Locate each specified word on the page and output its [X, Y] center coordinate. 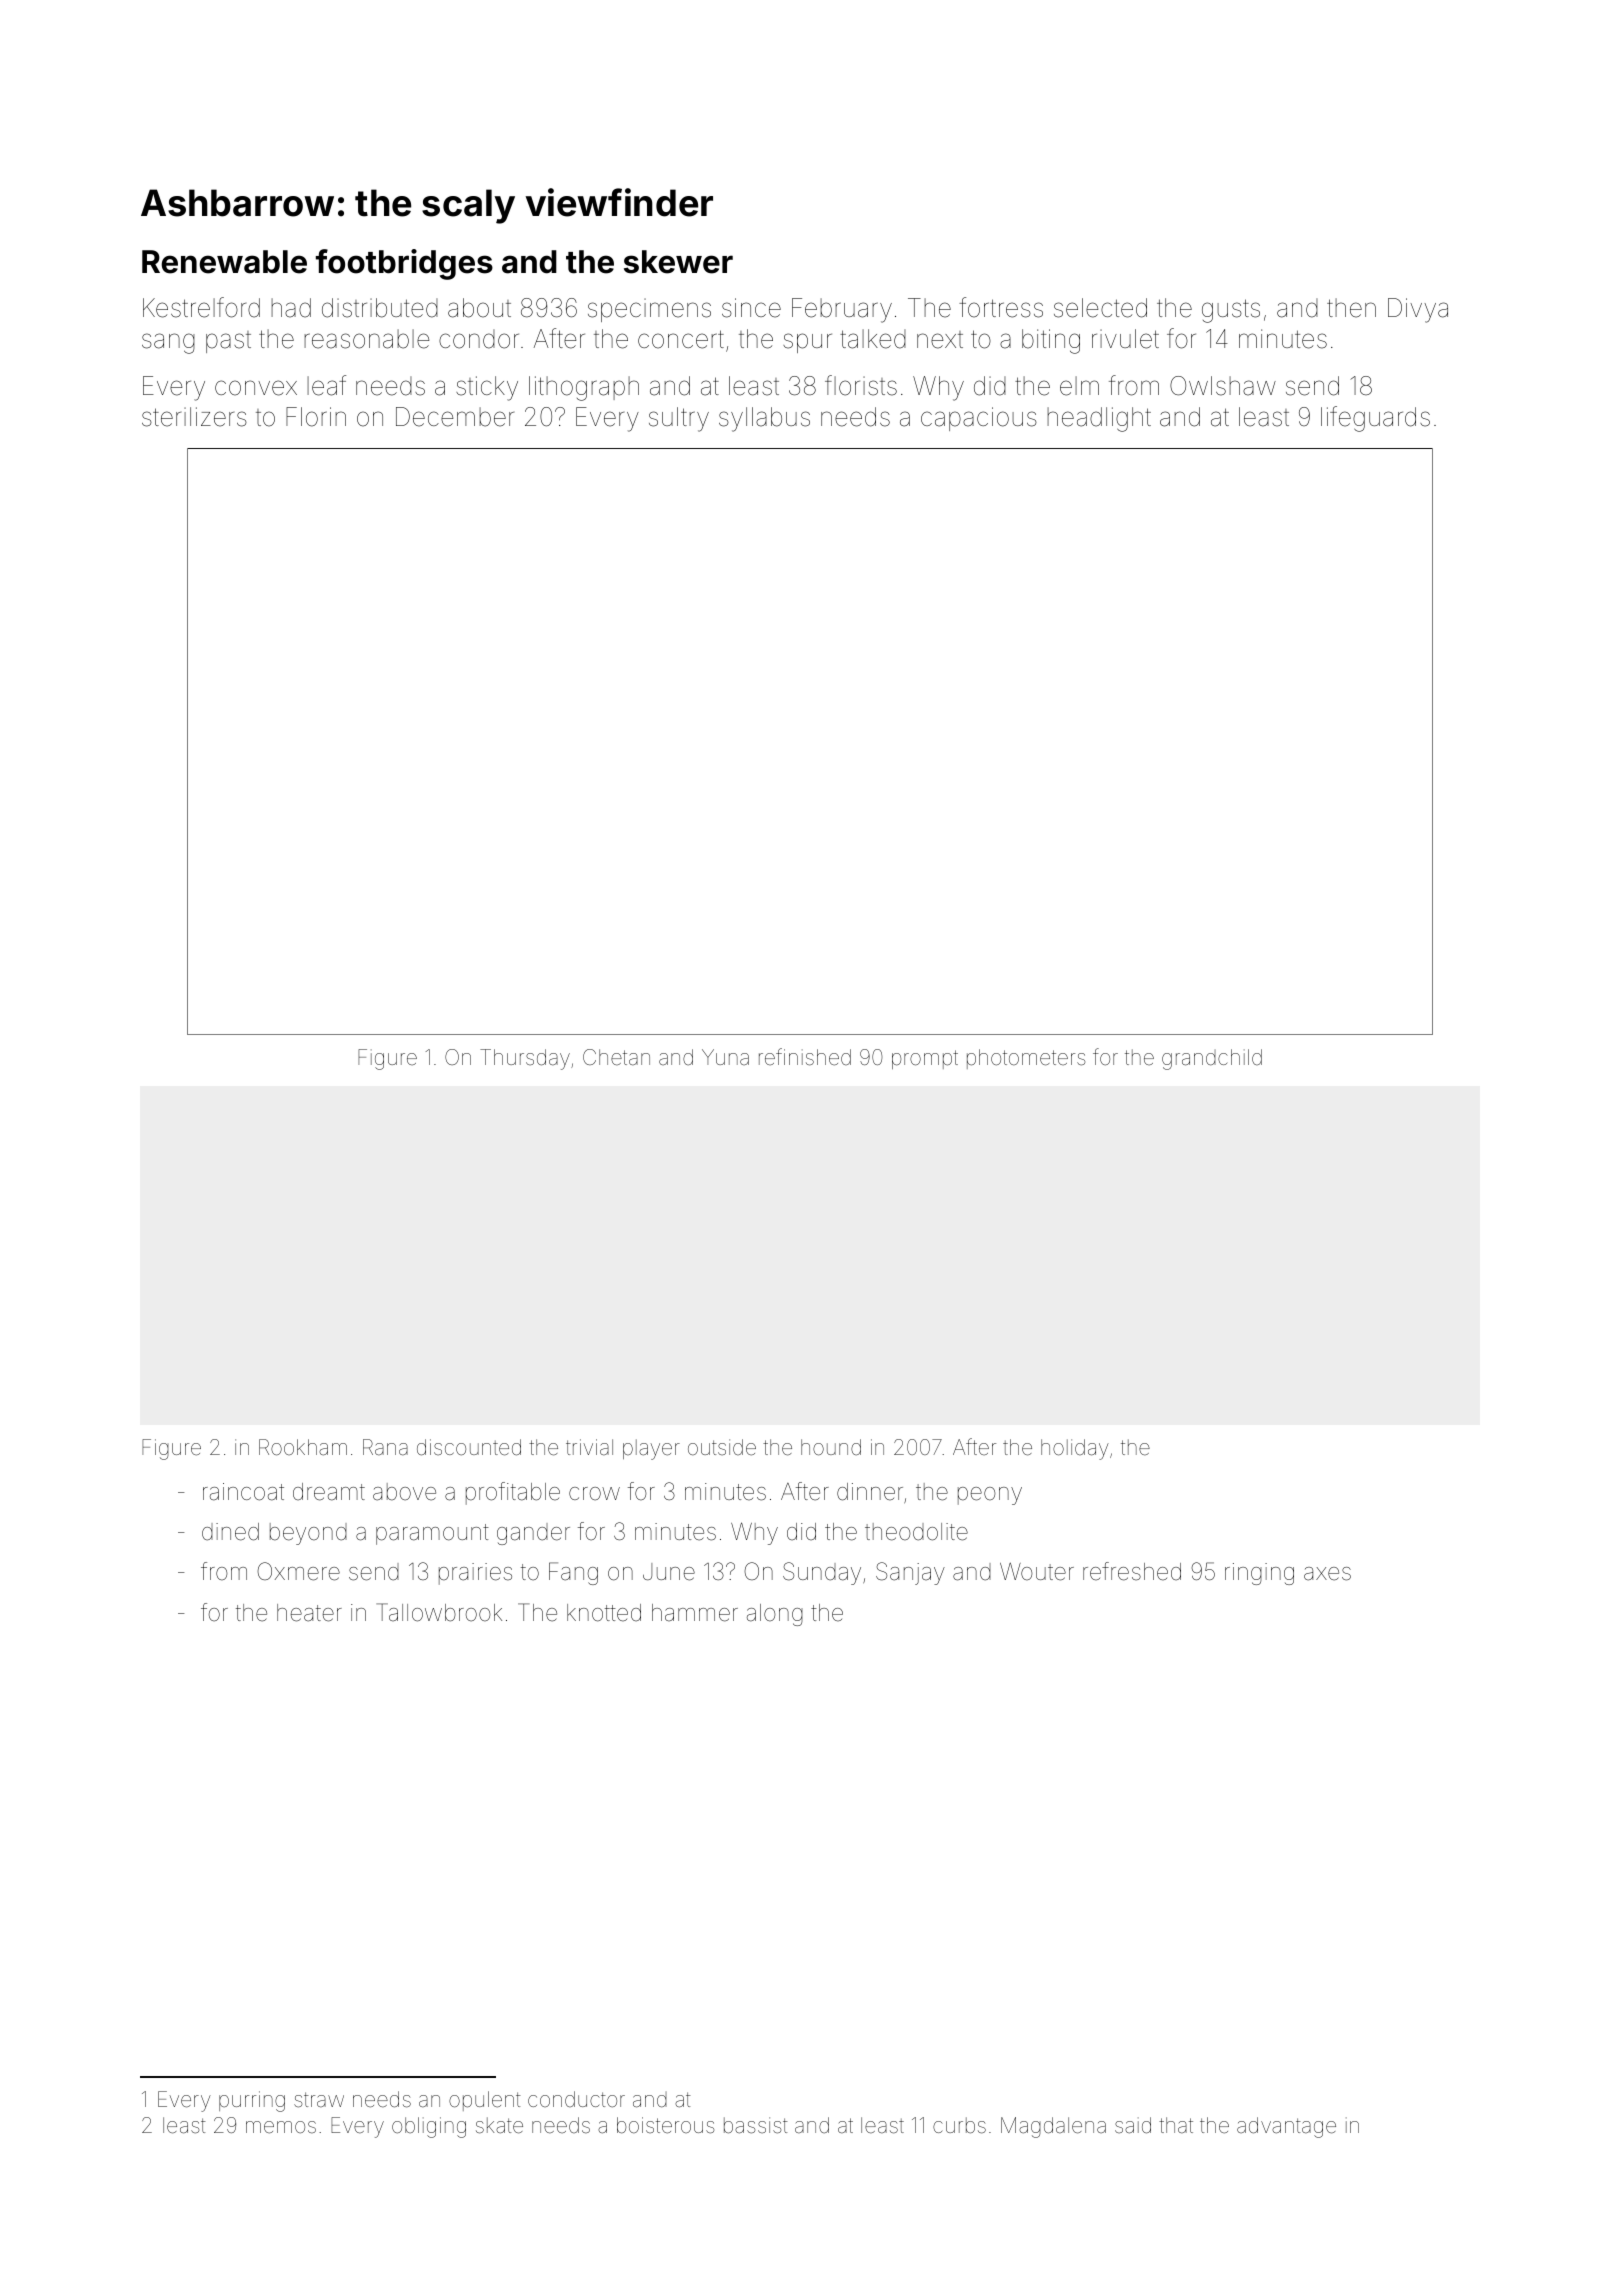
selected [1100, 308]
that [1176, 2125]
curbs [959, 2125]
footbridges [404, 264]
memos [281, 2127]
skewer [678, 262]
